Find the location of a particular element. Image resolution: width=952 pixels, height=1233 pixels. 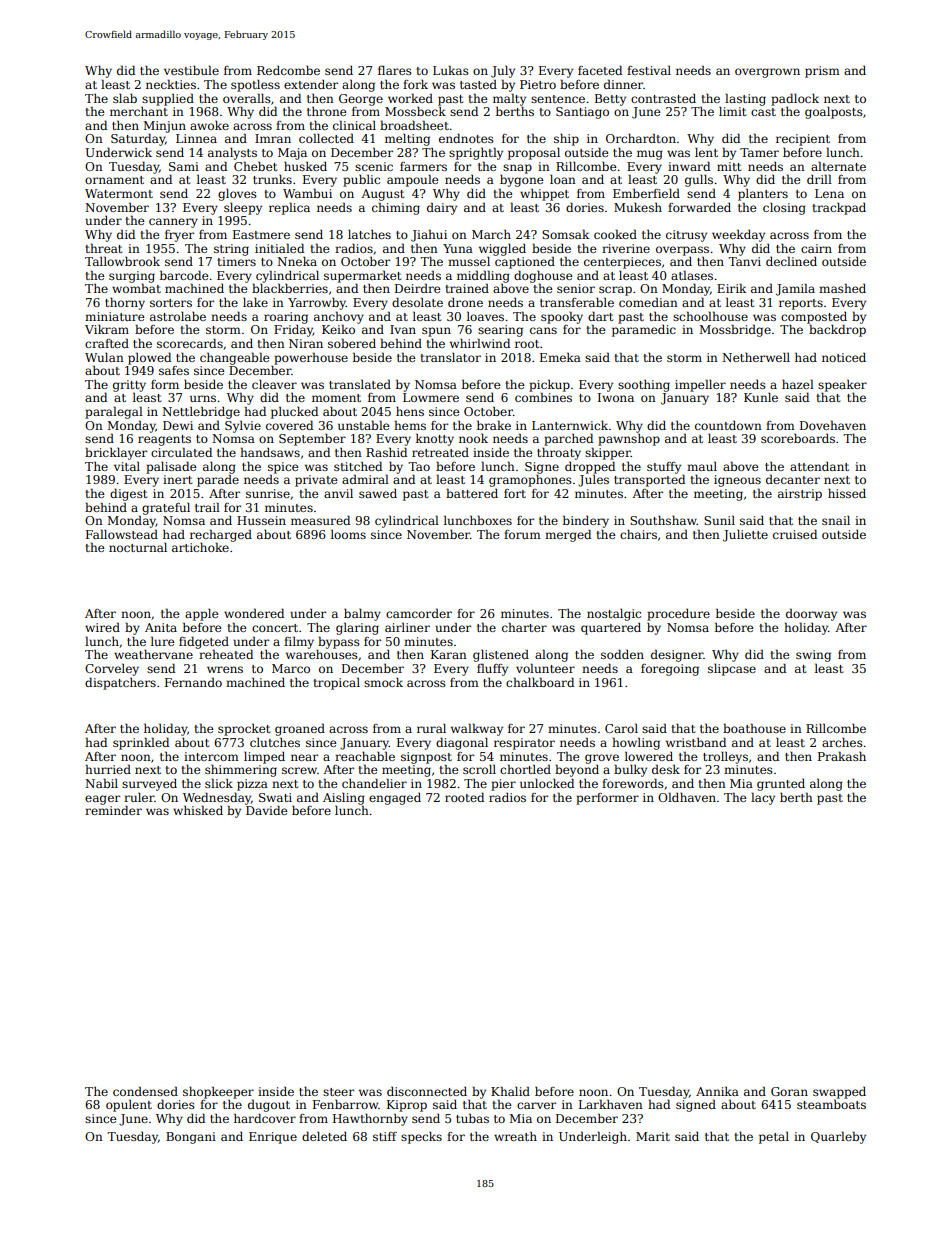

vestibule is located at coordinates (191, 70).
